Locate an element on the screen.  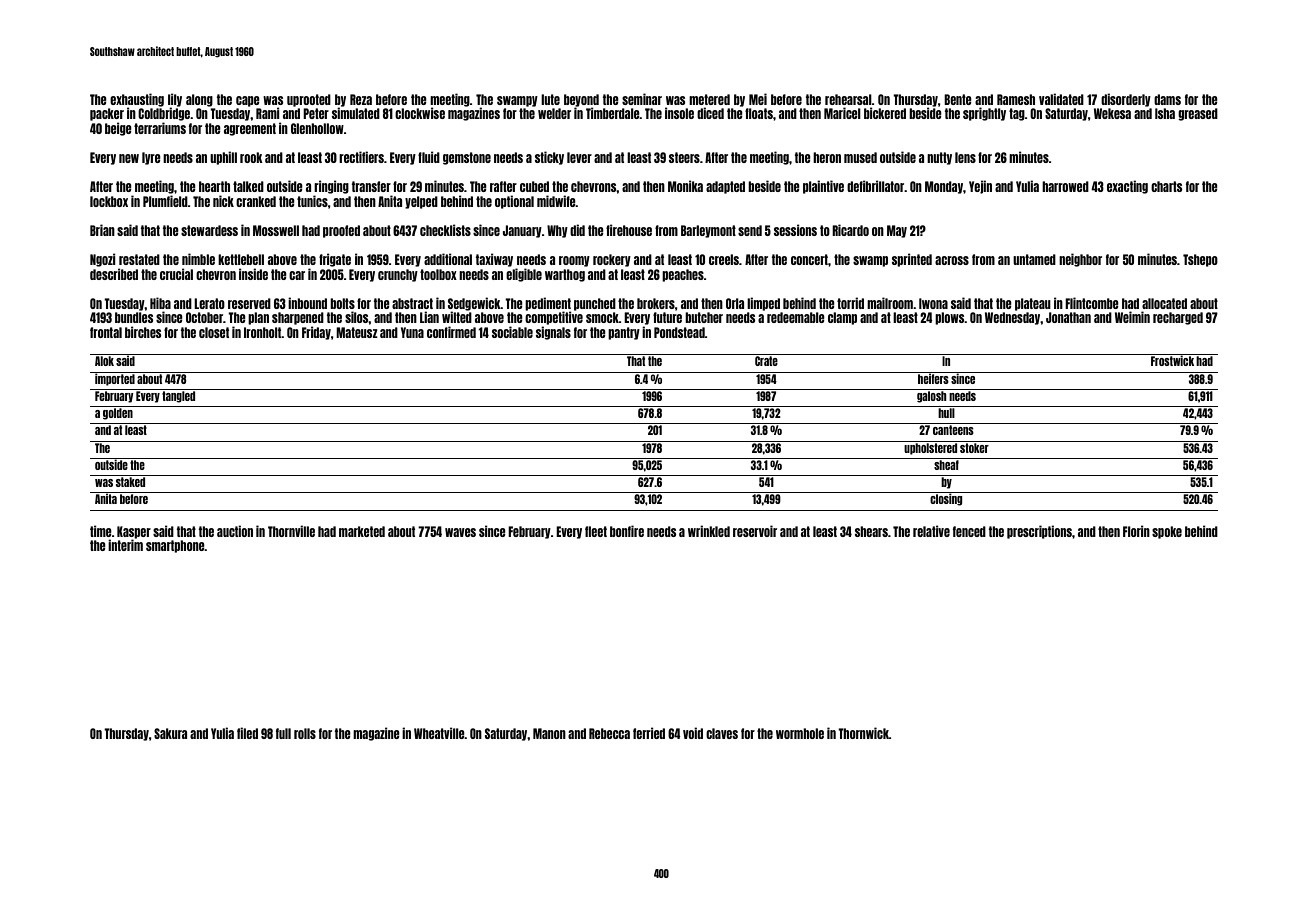
Sakura is located at coordinates (170, 733).
